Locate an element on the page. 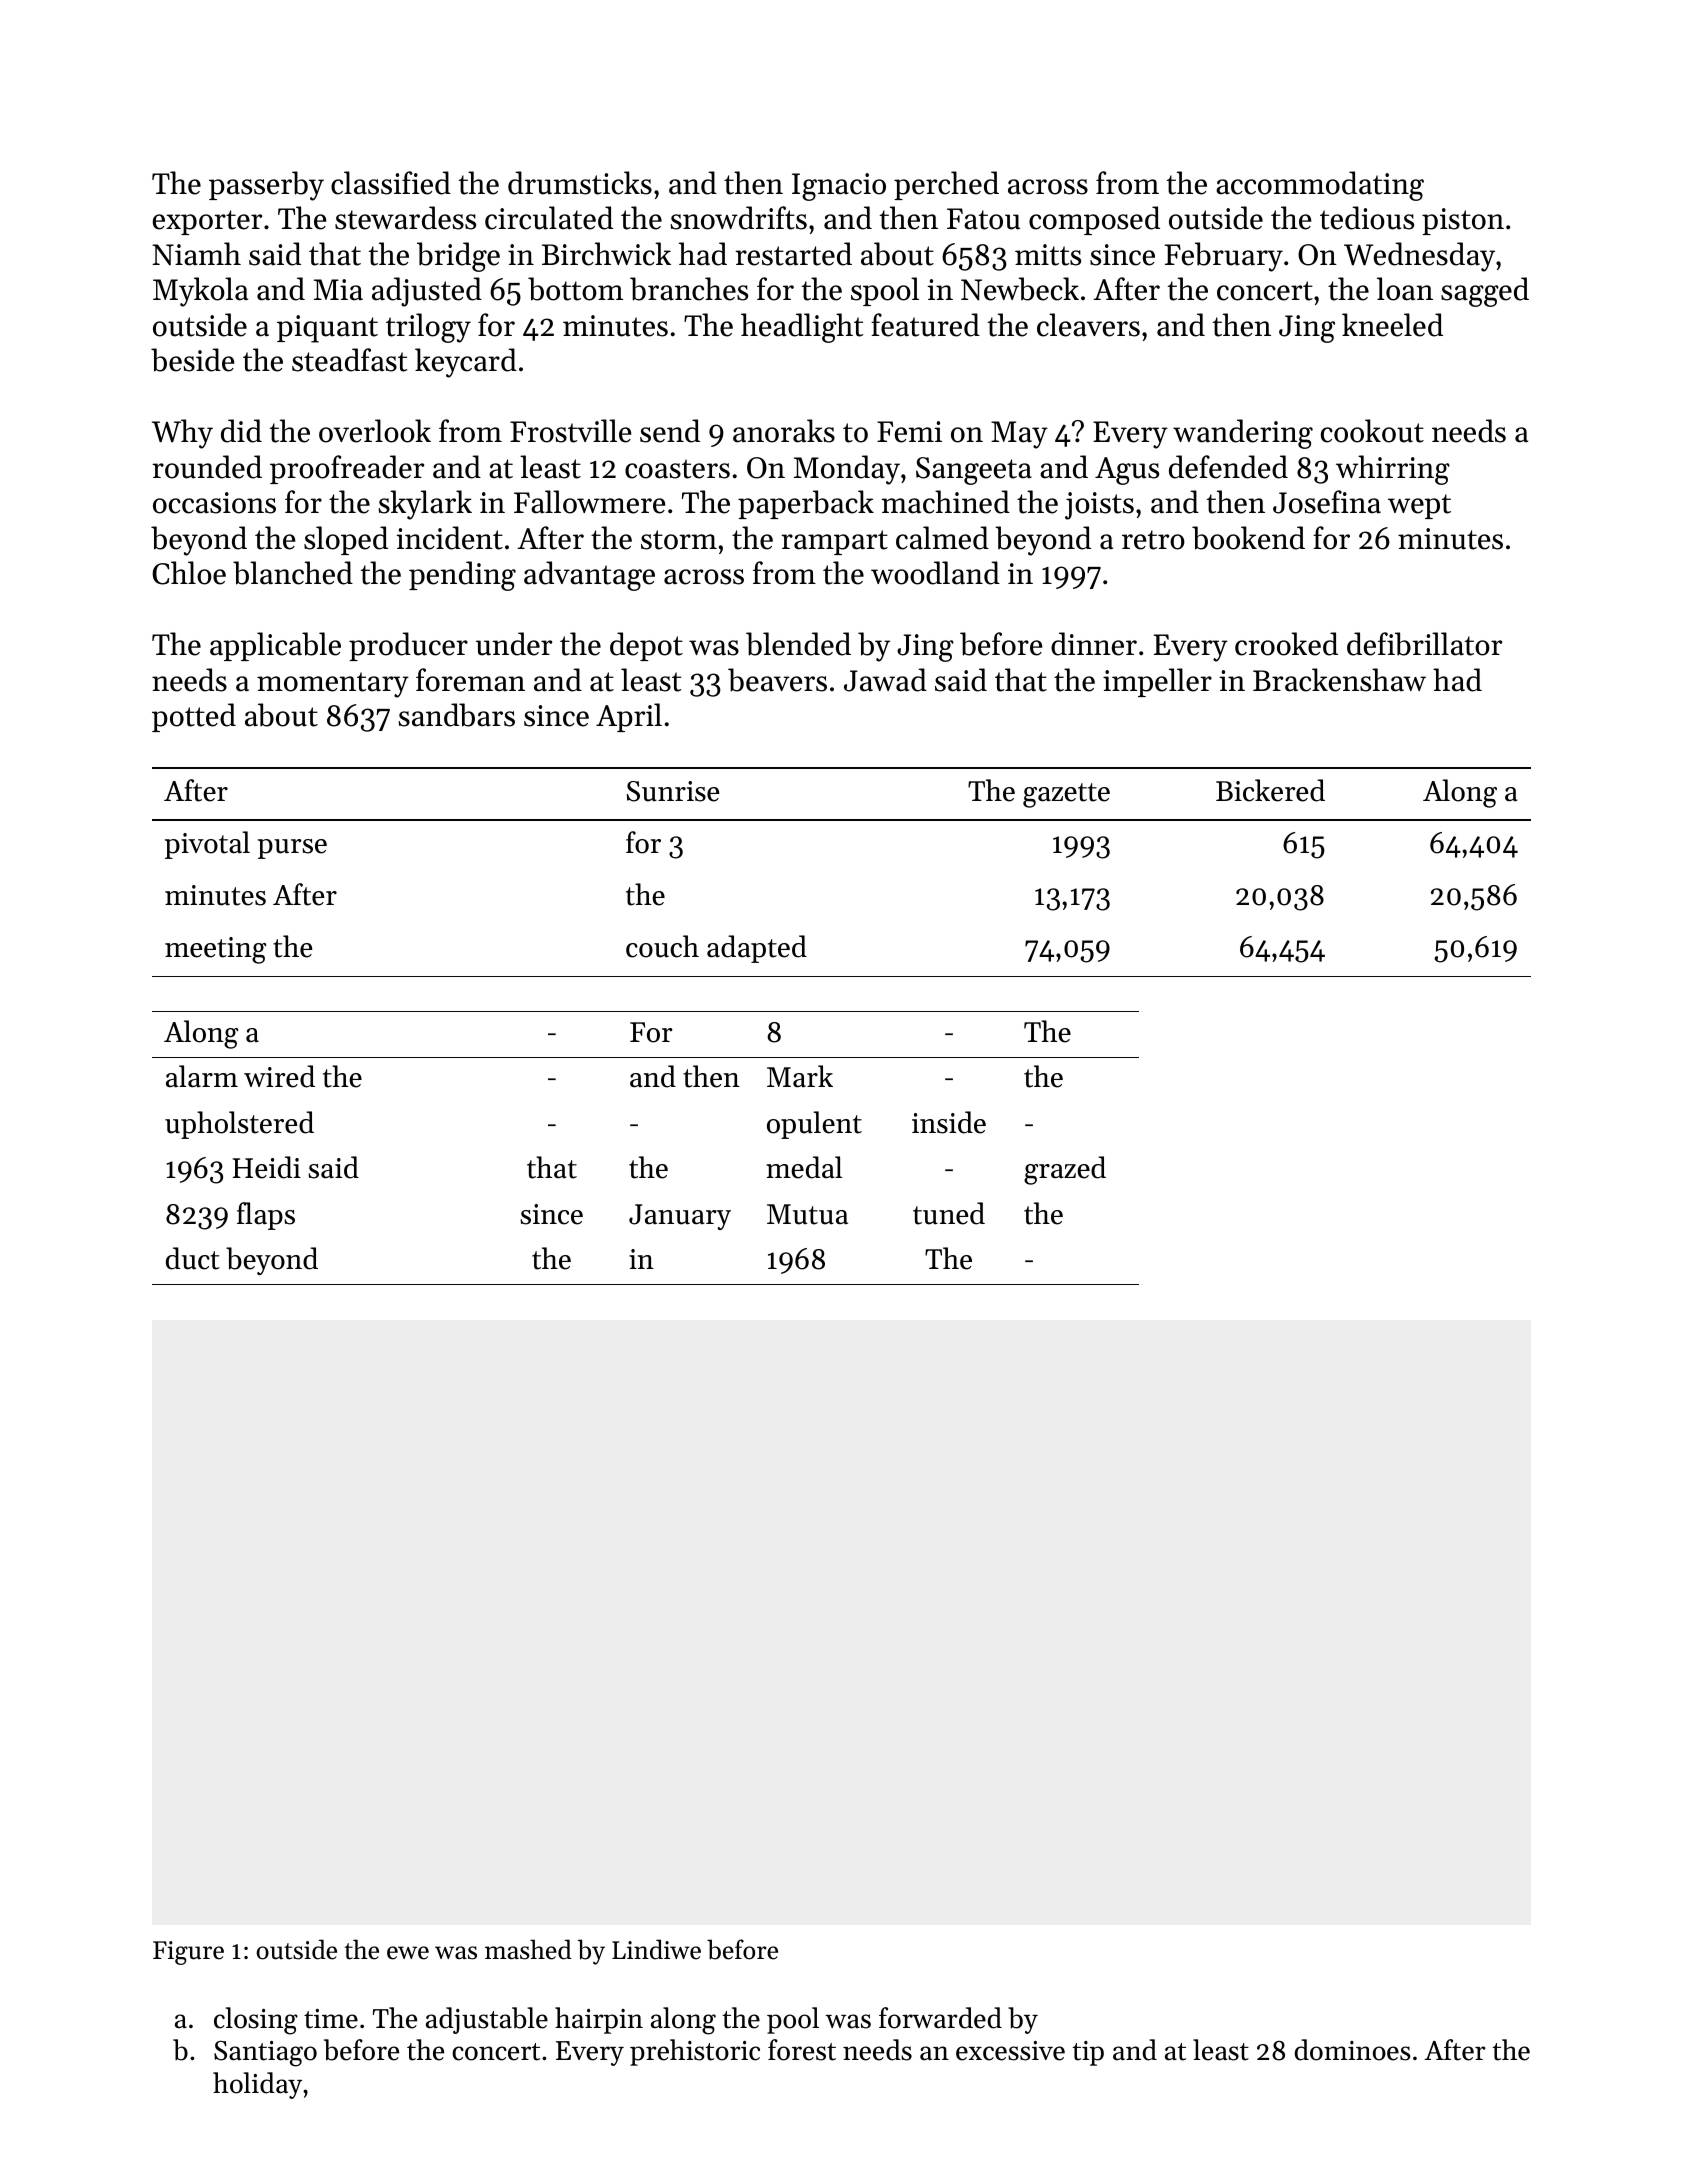 The height and width of the image is (2178, 1683). ewe is located at coordinates (408, 1953).
